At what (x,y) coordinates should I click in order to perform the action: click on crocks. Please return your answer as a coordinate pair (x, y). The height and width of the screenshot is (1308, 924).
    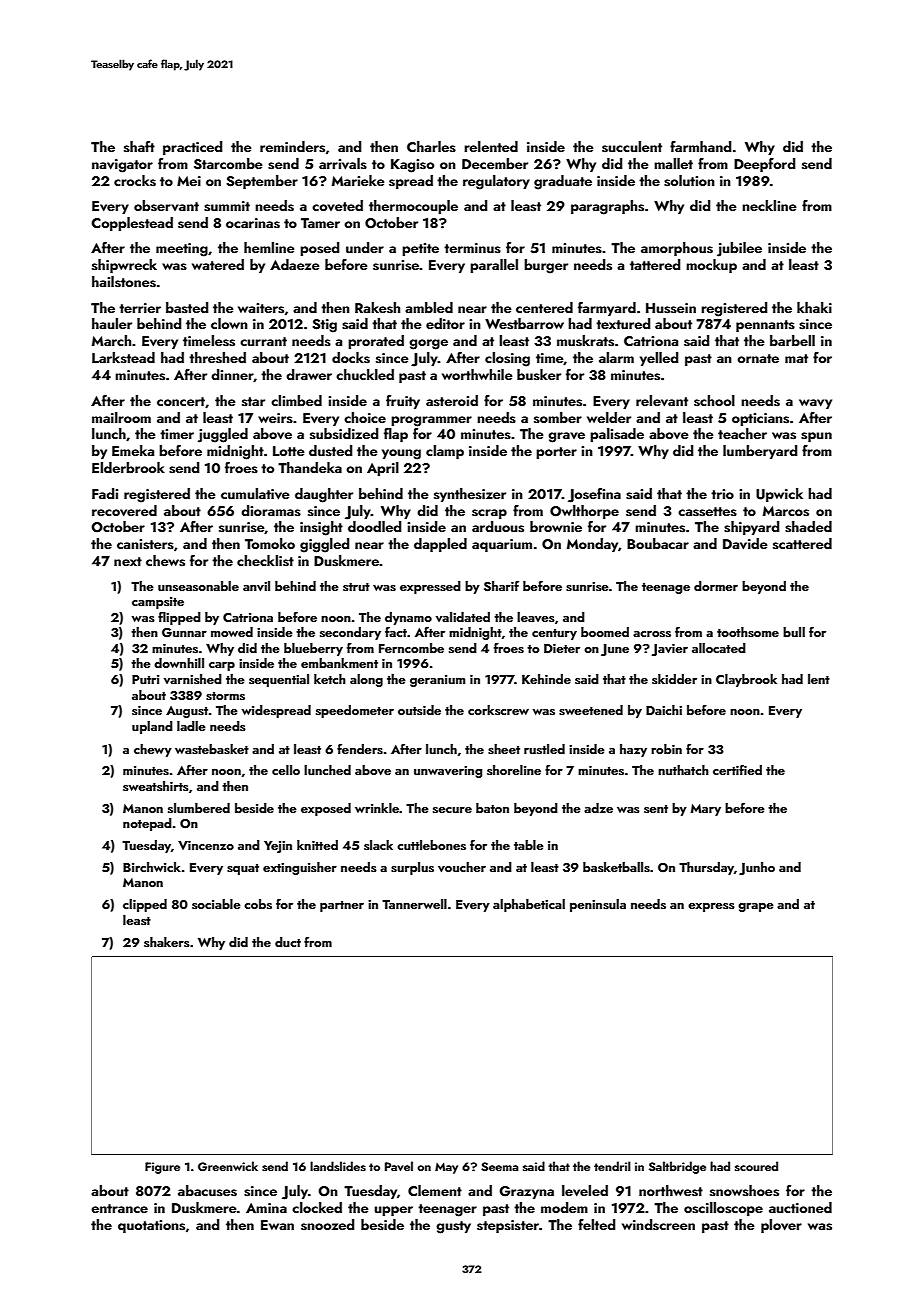
    Looking at the image, I should click on (135, 181).
